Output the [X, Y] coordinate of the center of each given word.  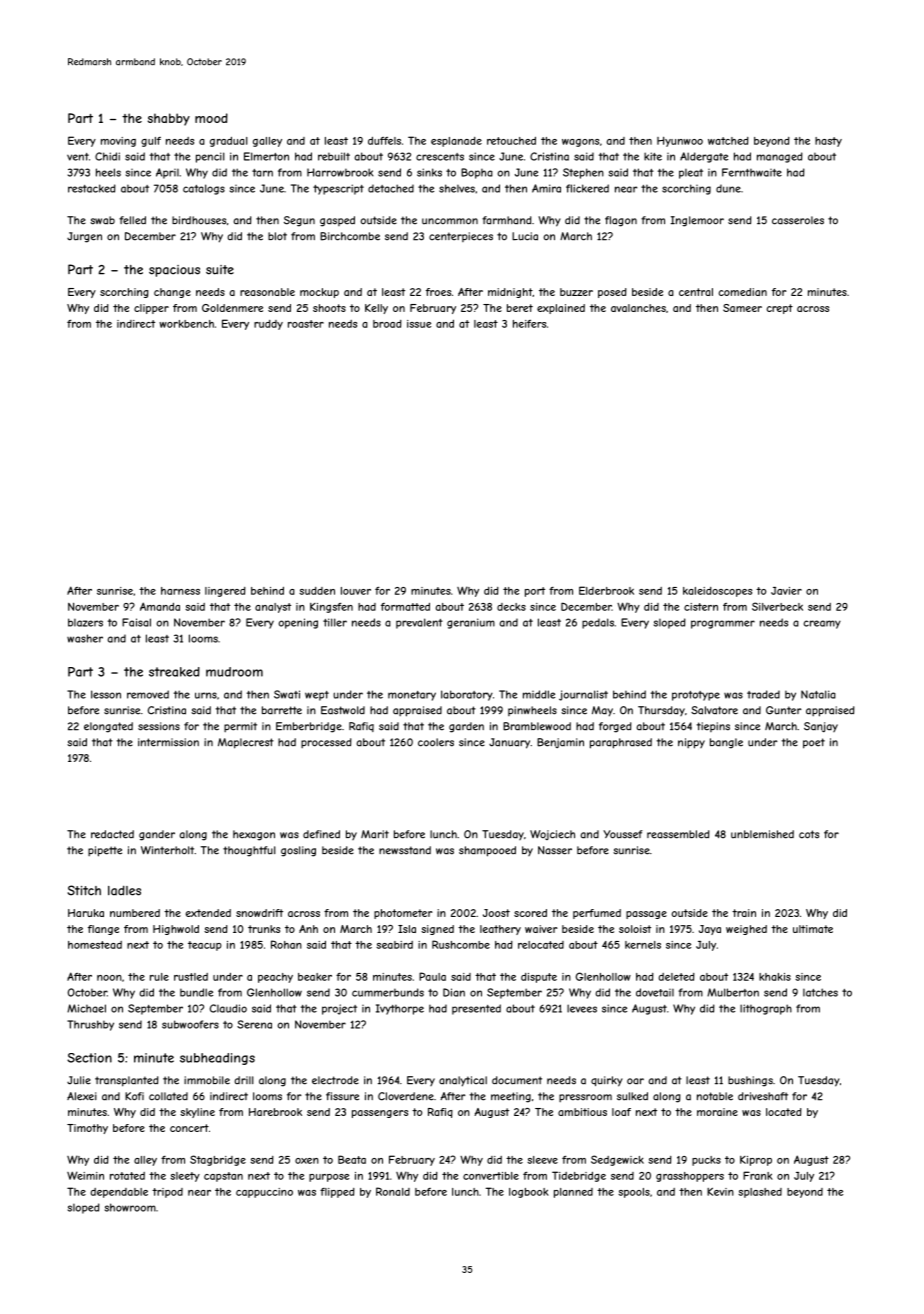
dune [728, 188]
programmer [723, 624]
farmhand [507, 220]
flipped [337, 1193]
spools [634, 1193]
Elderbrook [606, 590]
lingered [225, 592]
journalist [583, 695]
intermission [168, 742]
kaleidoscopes [717, 592]
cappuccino [264, 1193]
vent [78, 157]
